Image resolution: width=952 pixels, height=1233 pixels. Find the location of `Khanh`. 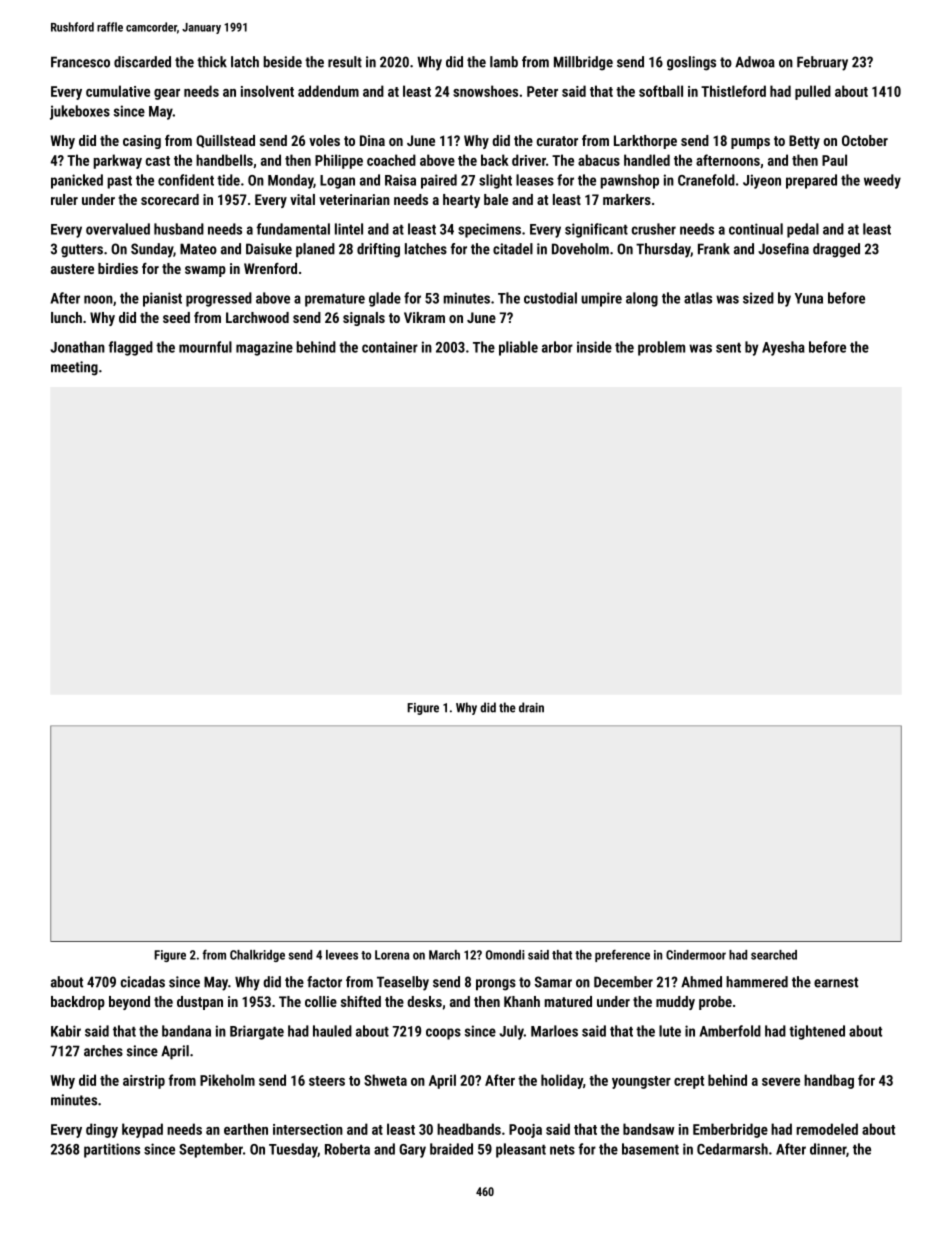

Khanh is located at coordinates (522, 1001).
